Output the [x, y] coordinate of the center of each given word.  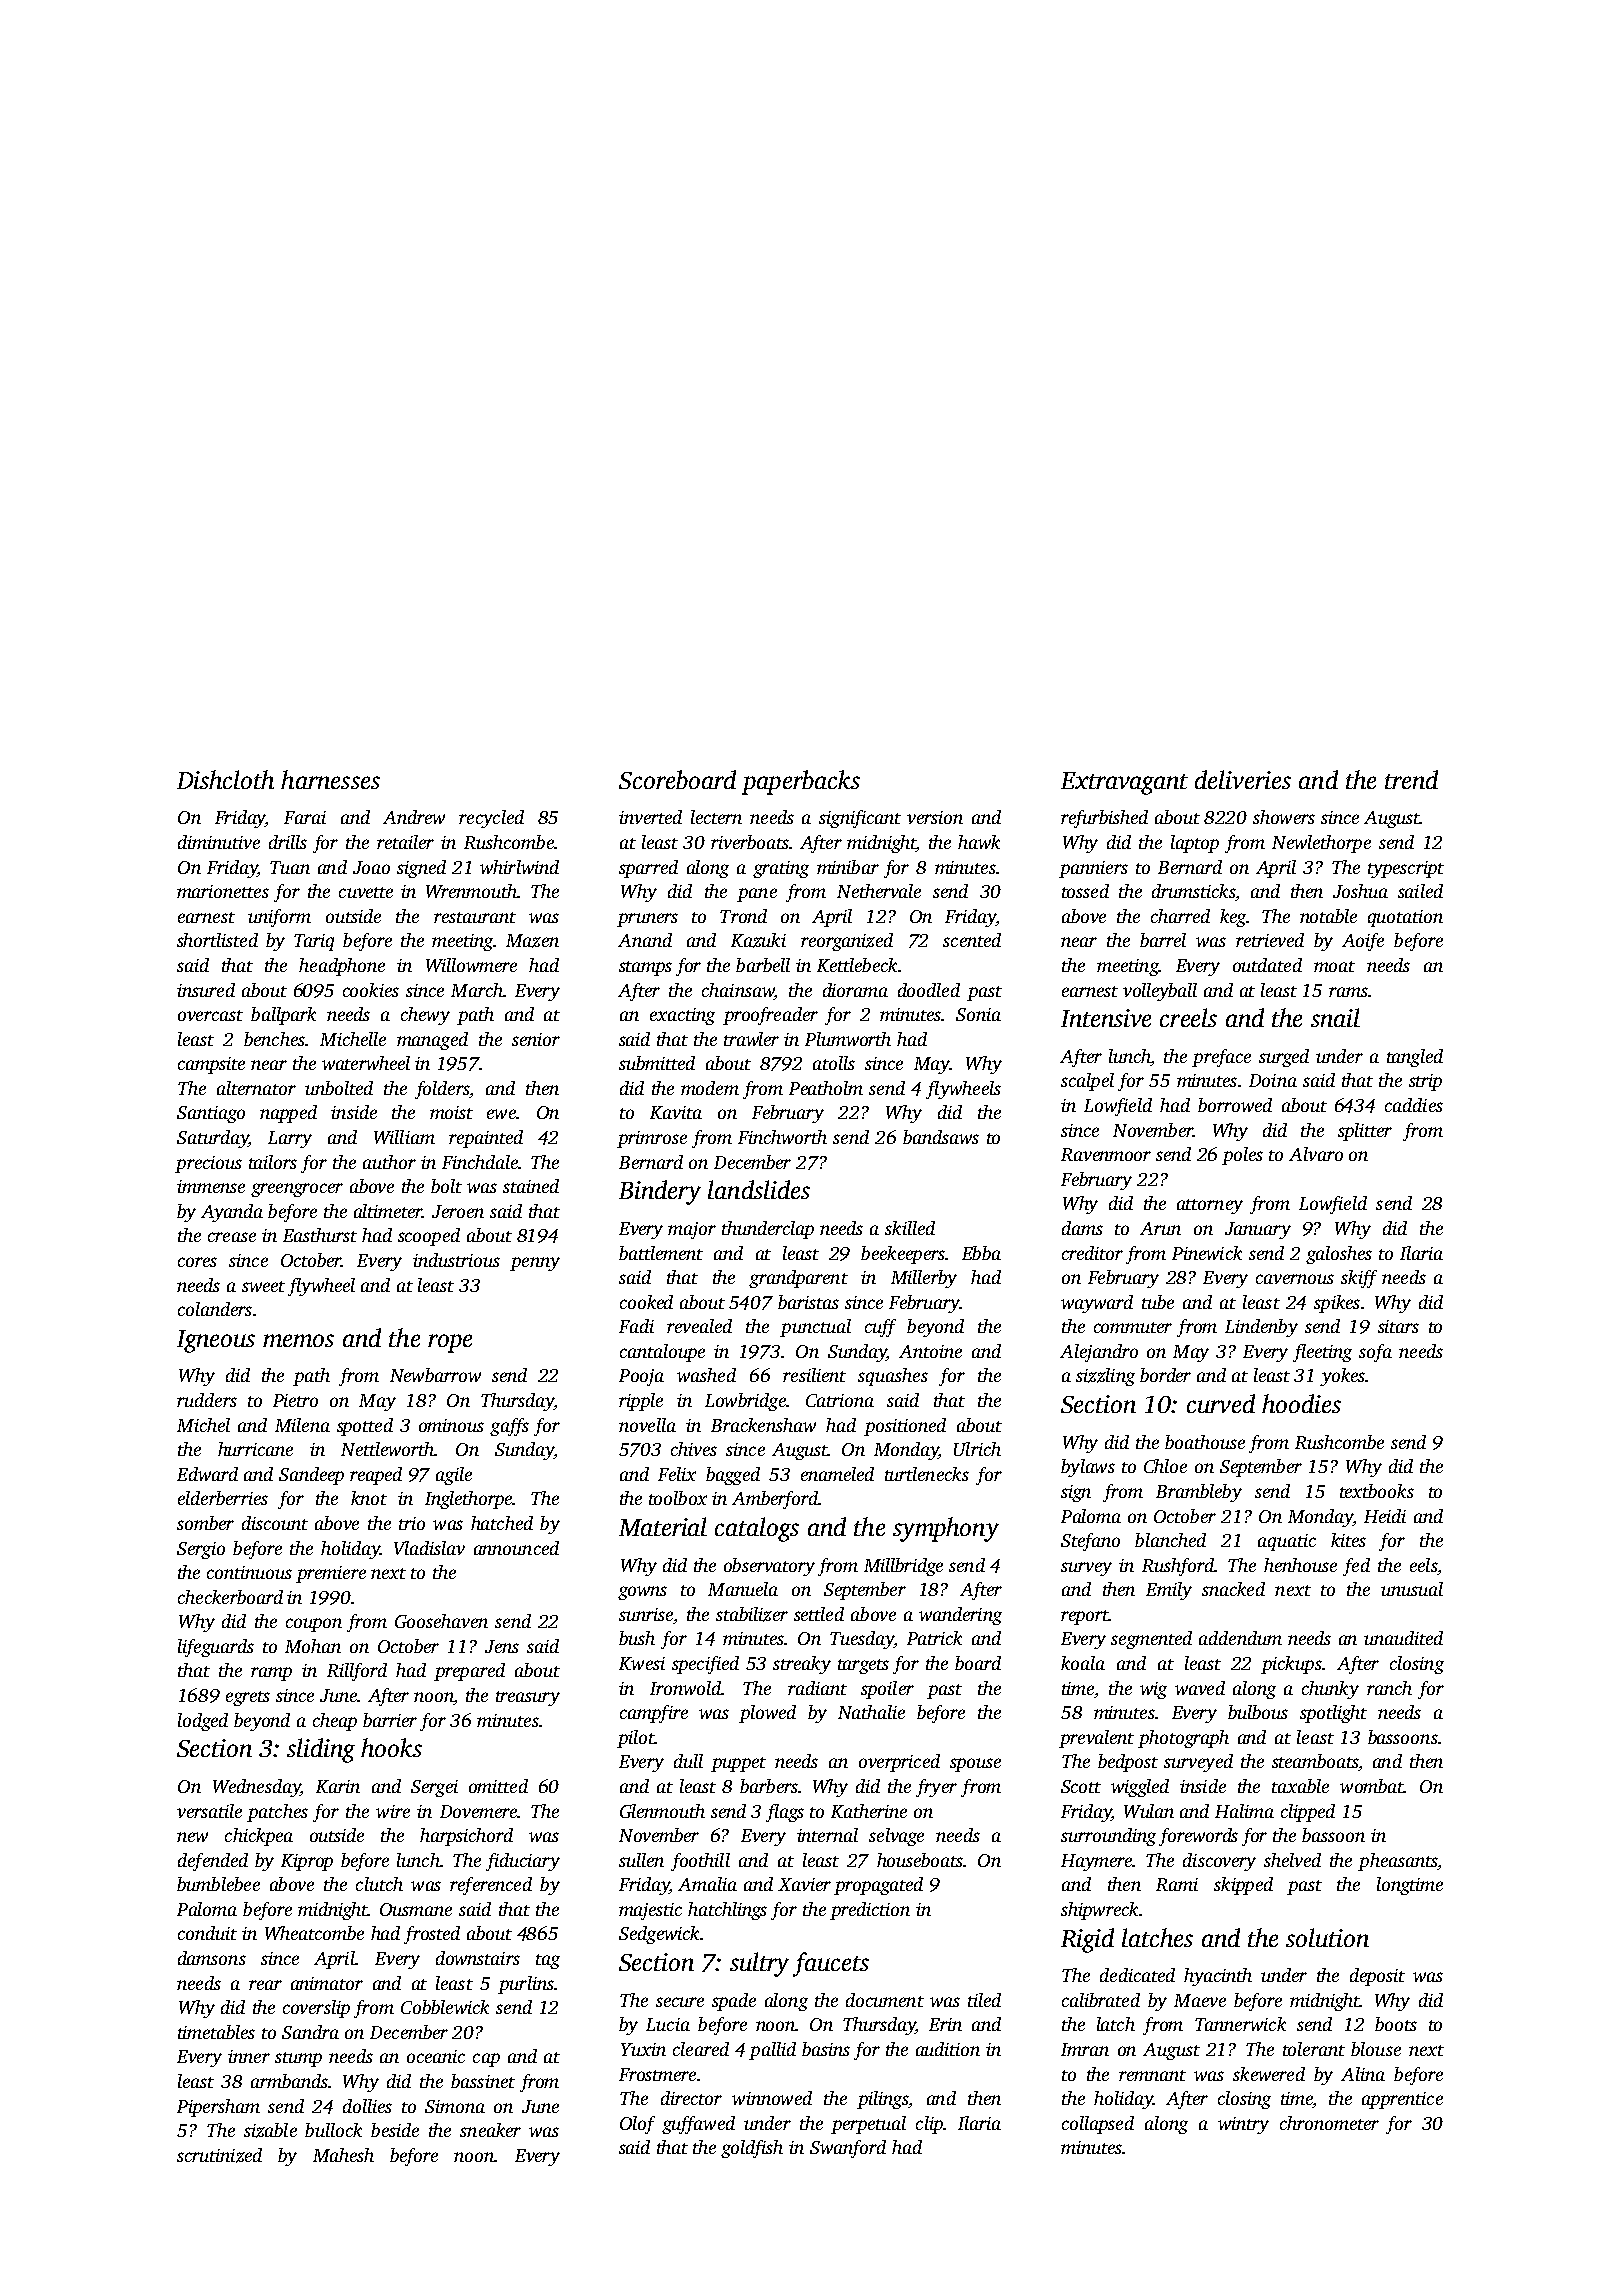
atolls [834, 1063]
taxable [1300, 1786]
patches [277, 1813]
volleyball [1160, 992]
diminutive [219, 842]
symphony [946, 1529]
